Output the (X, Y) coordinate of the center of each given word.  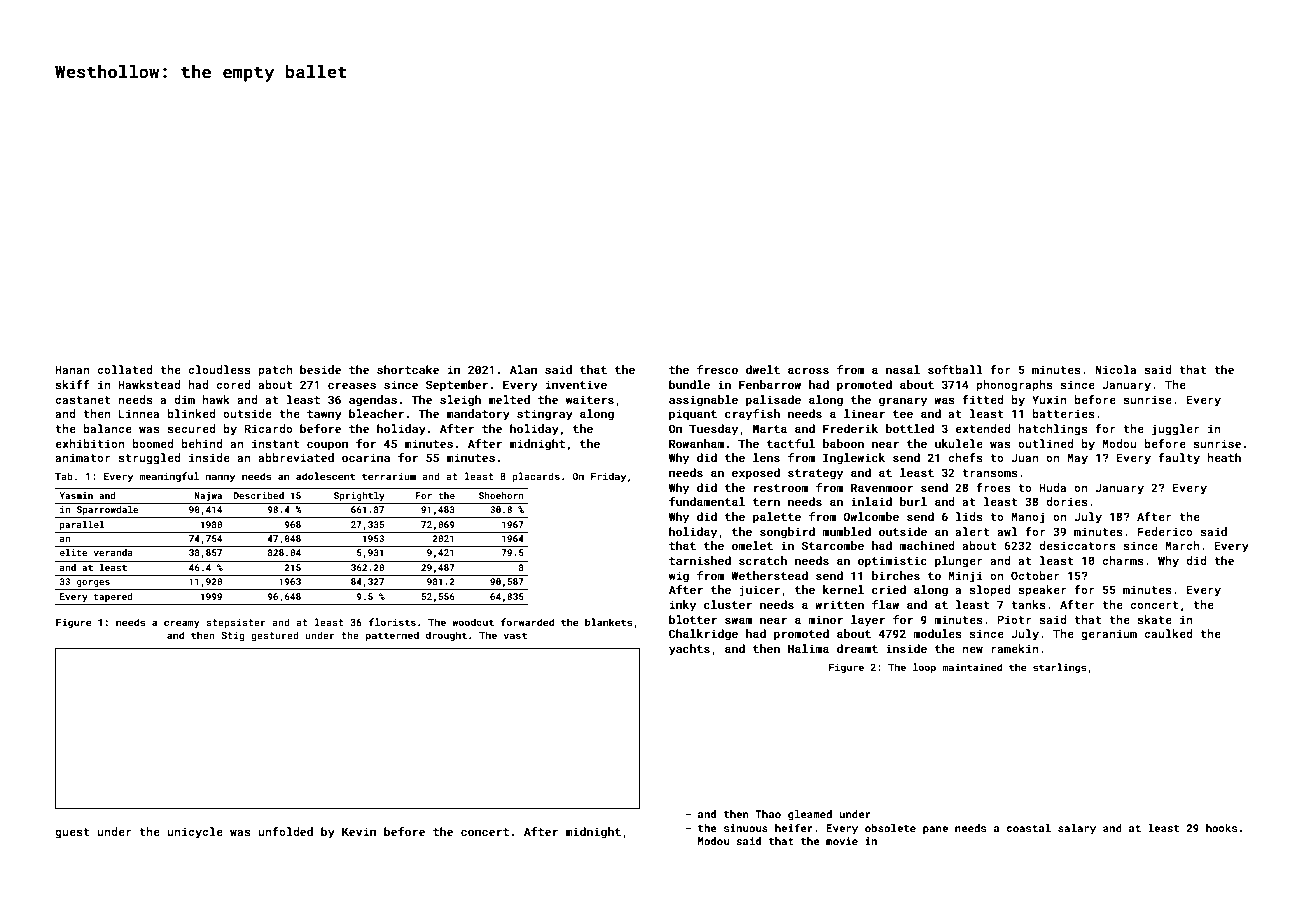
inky (683, 606)
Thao (768, 814)
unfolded (286, 831)
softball (955, 369)
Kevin (359, 831)
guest (72, 833)
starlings (1059, 668)
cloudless (219, 369)
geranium (1109, 635)
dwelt (763, 369)
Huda (1052, 487)
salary (1077, 829)
